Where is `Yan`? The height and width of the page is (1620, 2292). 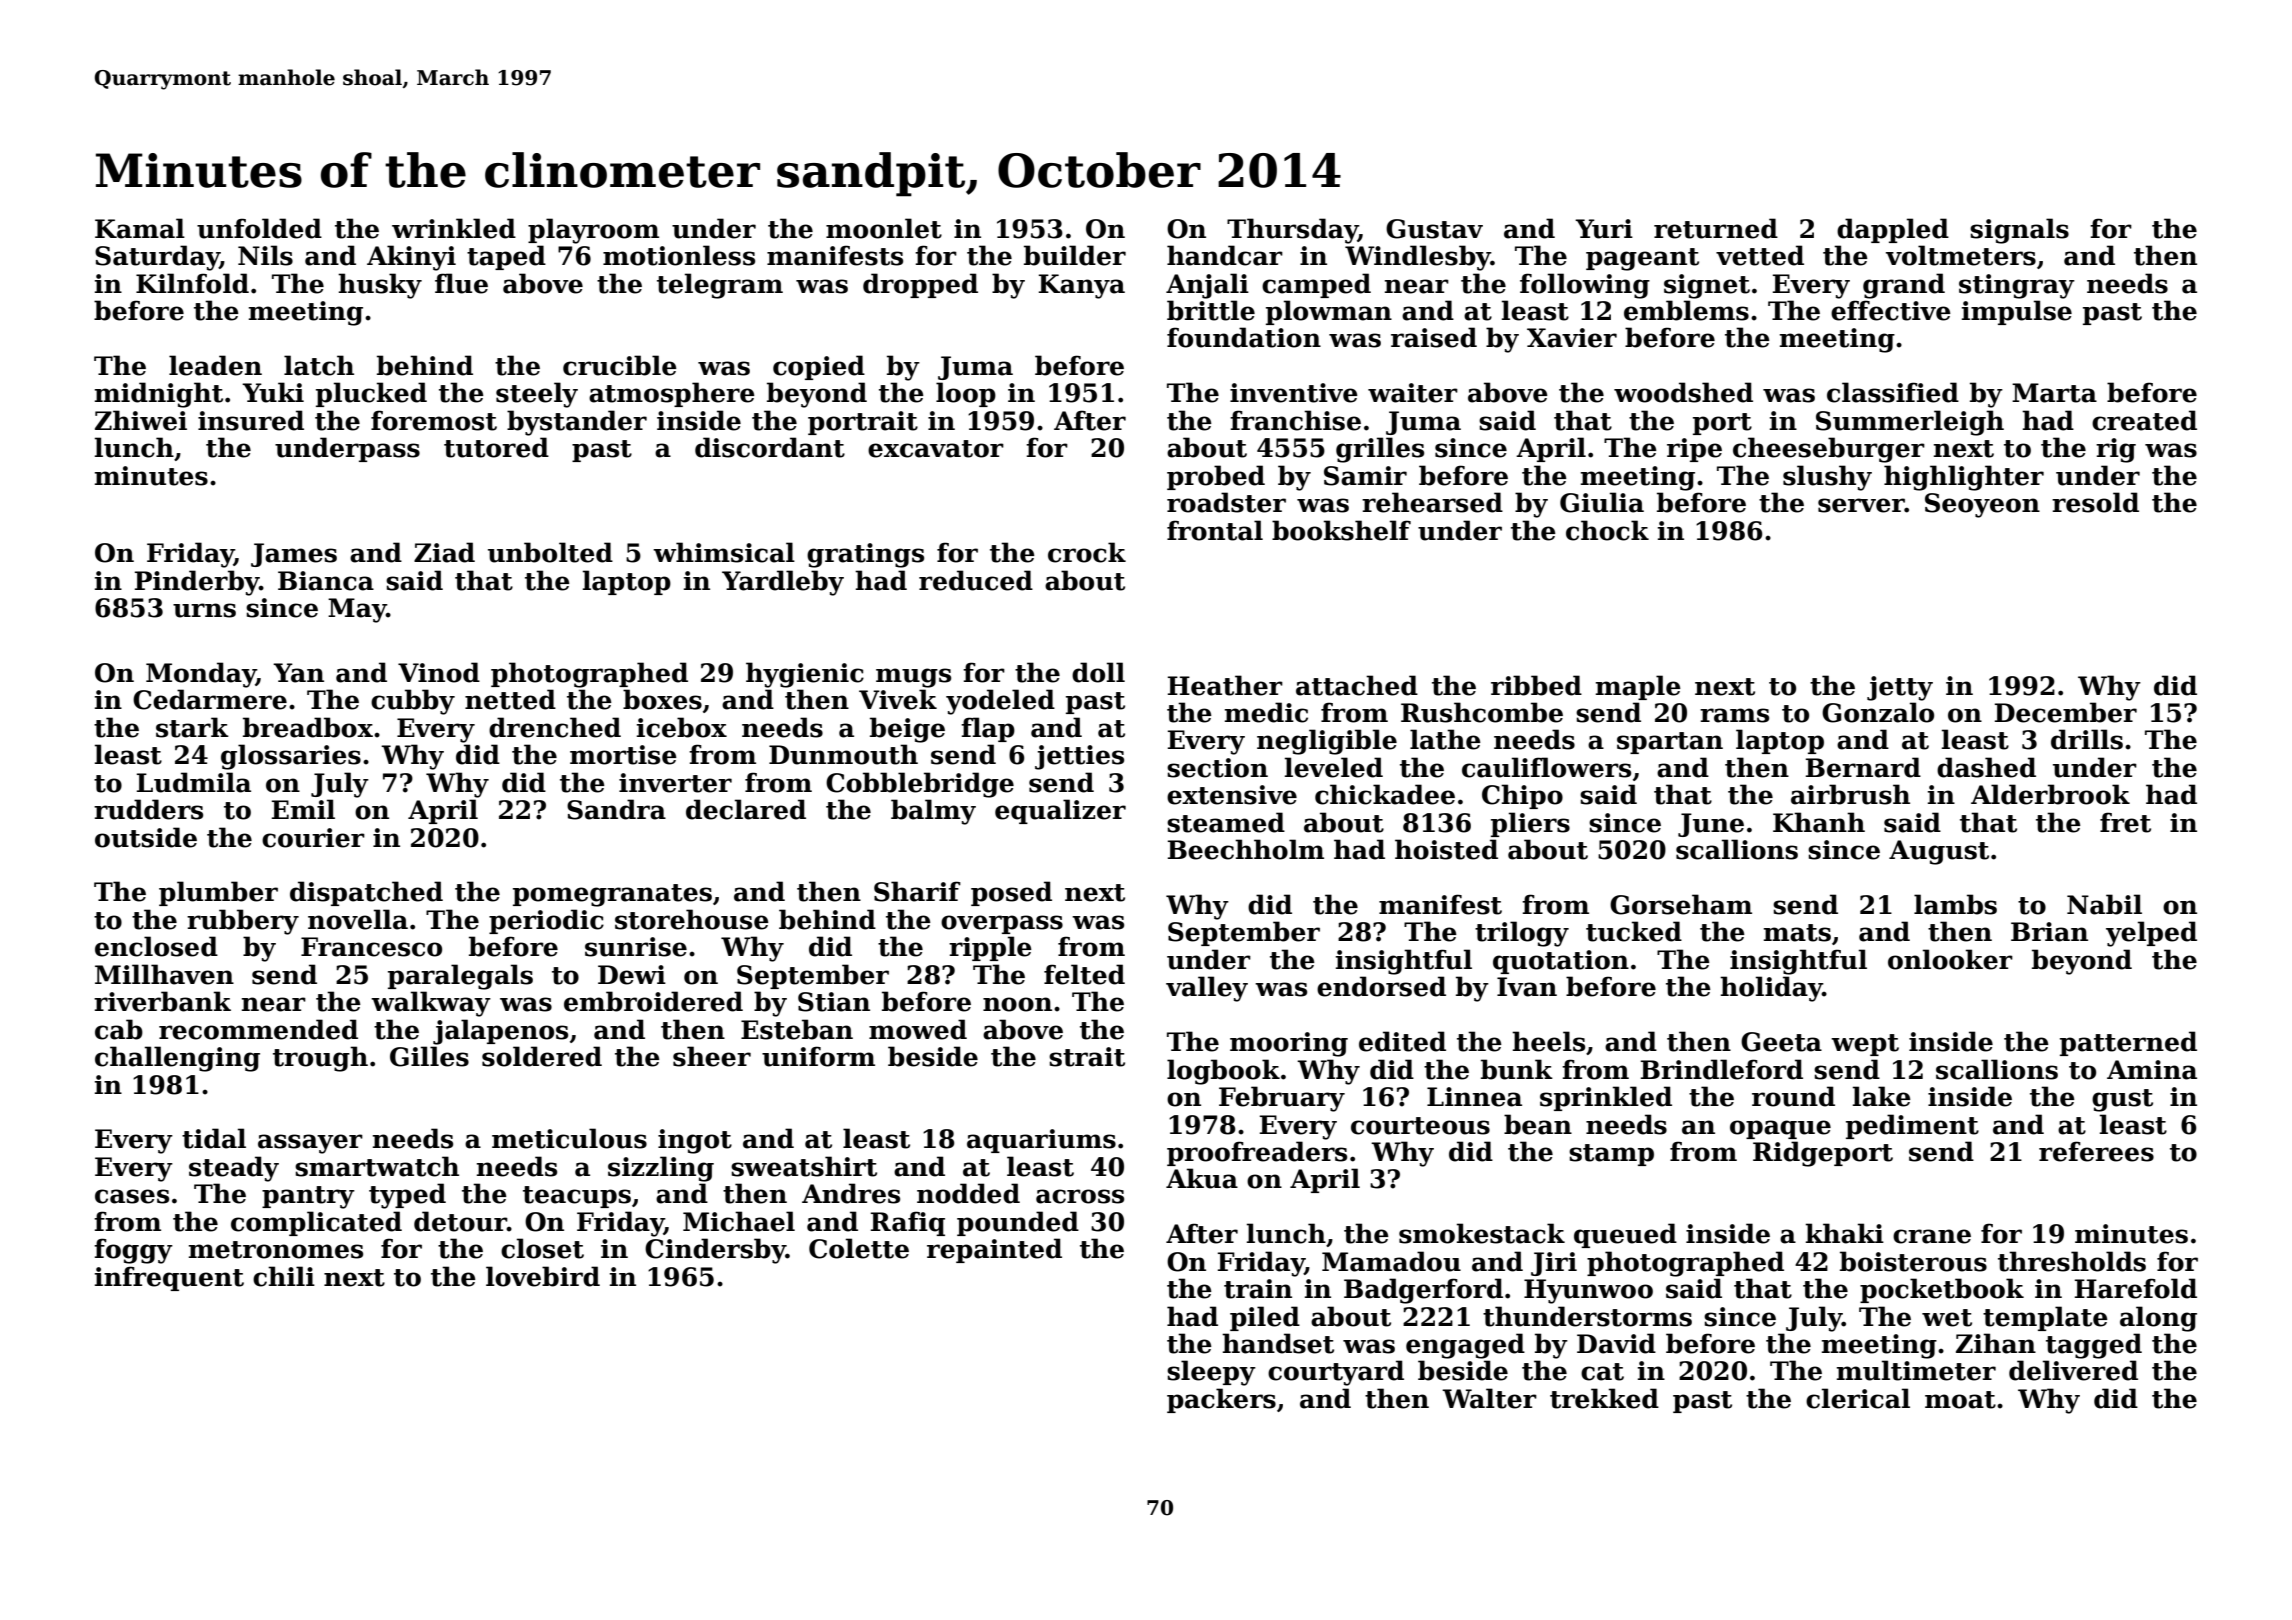
Yan is located at coordinates (298, 673).
